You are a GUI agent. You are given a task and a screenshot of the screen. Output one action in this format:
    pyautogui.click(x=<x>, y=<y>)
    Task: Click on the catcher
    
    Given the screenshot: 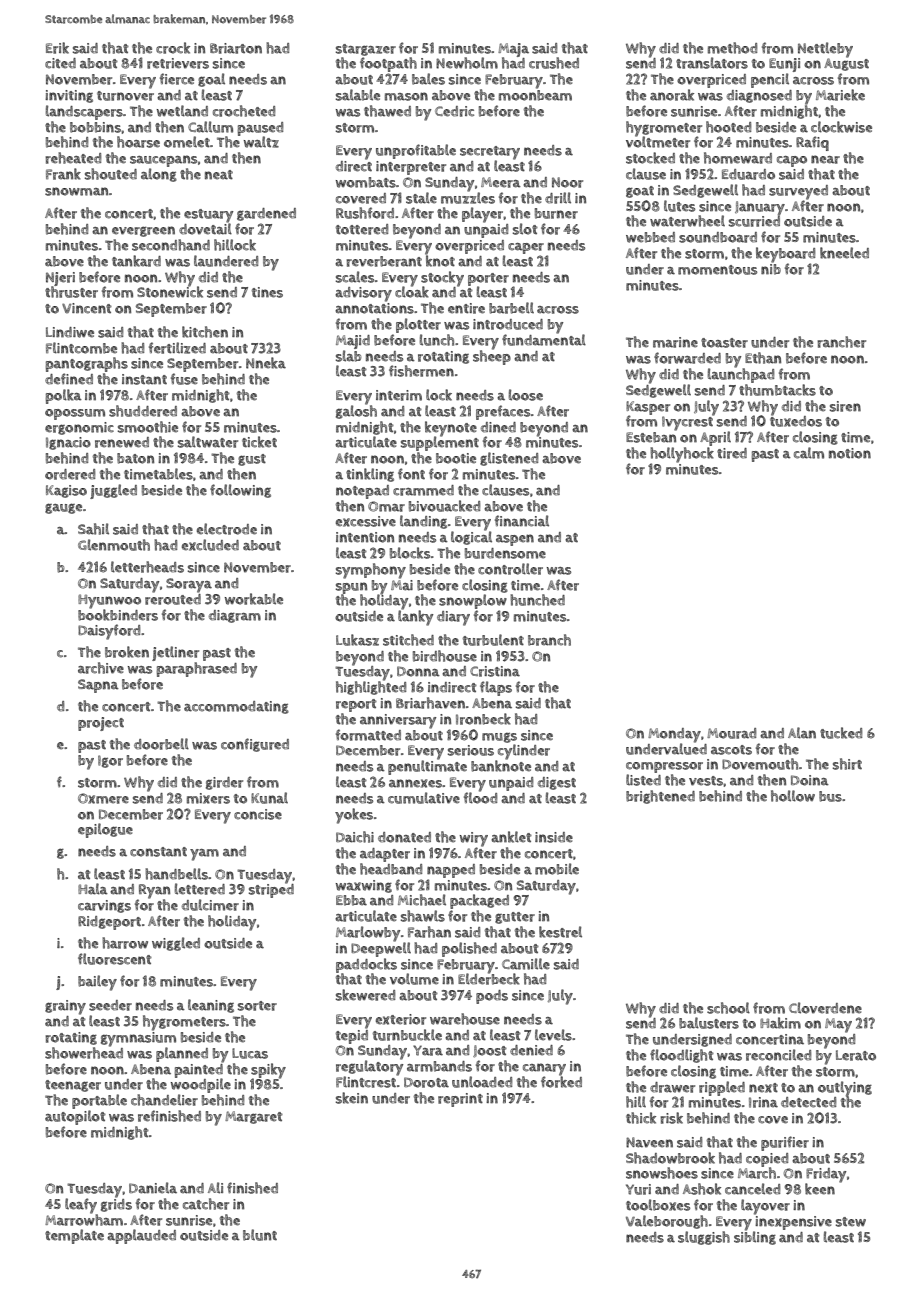 What is the action you would take?
    pyautogui.click(x=206, y=1204)
